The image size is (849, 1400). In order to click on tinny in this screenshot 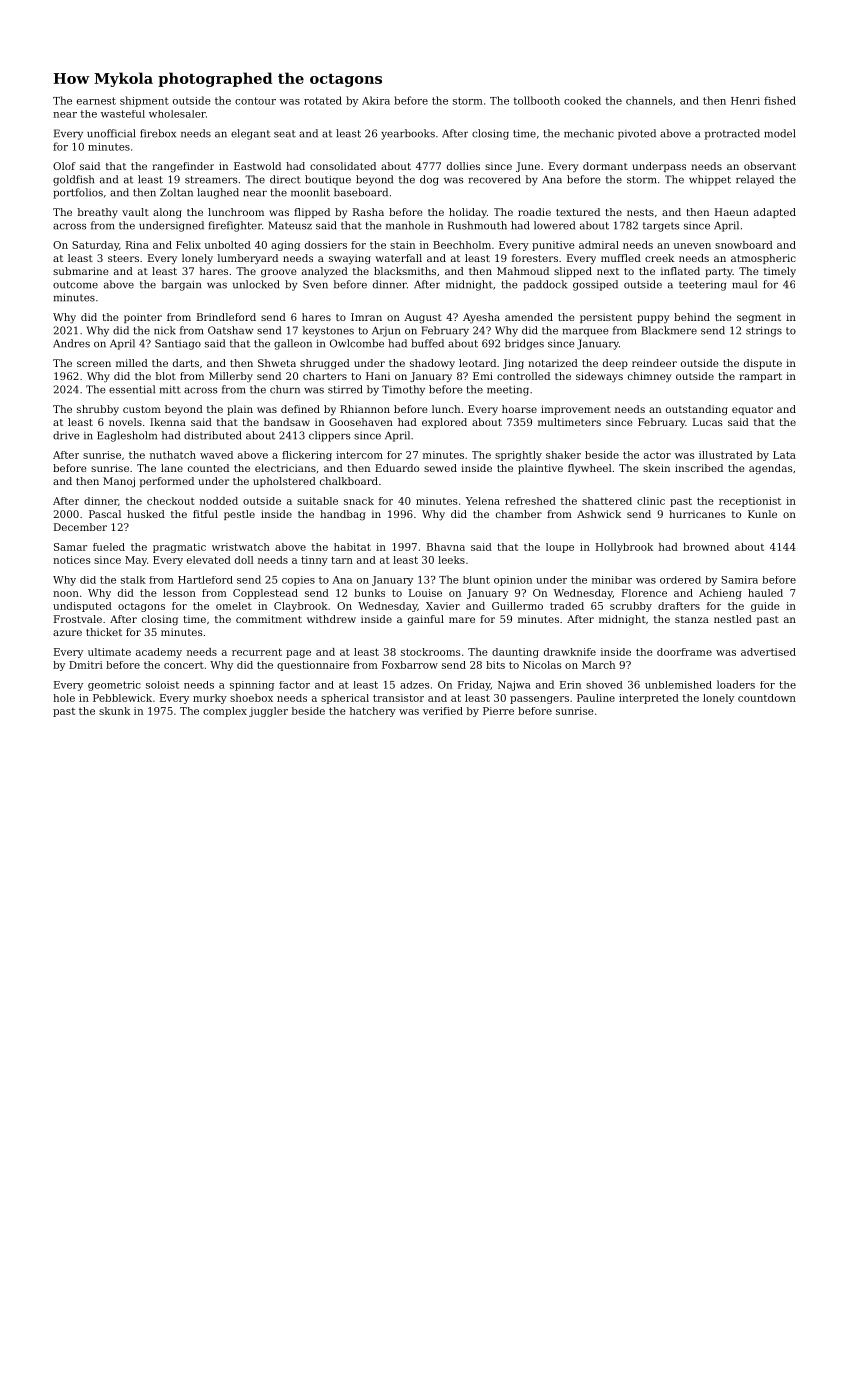, I will do `click(314, 561)`.
